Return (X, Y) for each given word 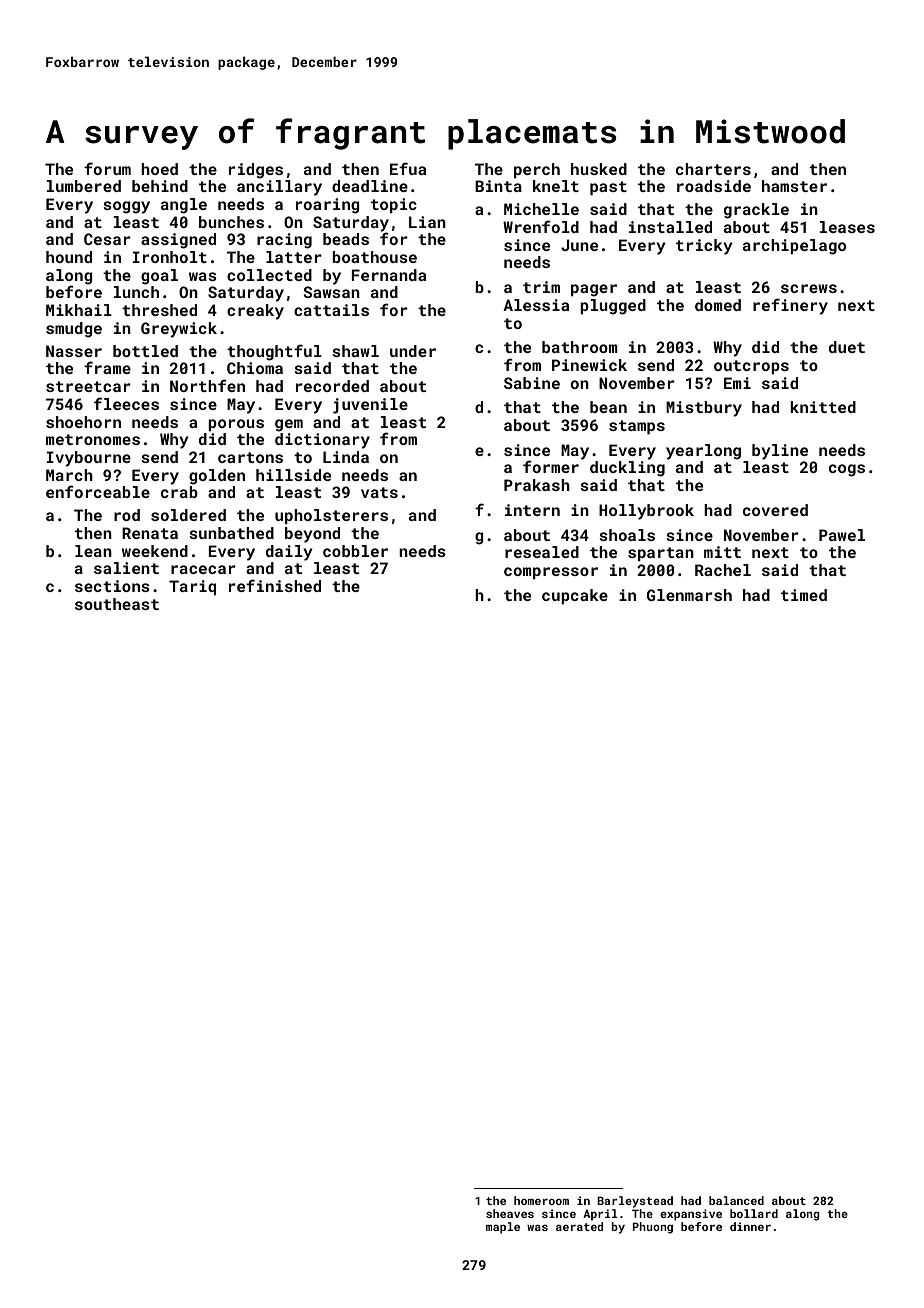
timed (804, 595)
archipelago (794, 247)
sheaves (510, 1213)
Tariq (192, 587)
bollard (754, 1213)
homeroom (541, 1200)
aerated (579, 1226)
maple (503, 1228)
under (413, 351)
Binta (498, 186)
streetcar (88, 386)
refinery (790, 306)
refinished (275, 585)
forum (107, 168)
